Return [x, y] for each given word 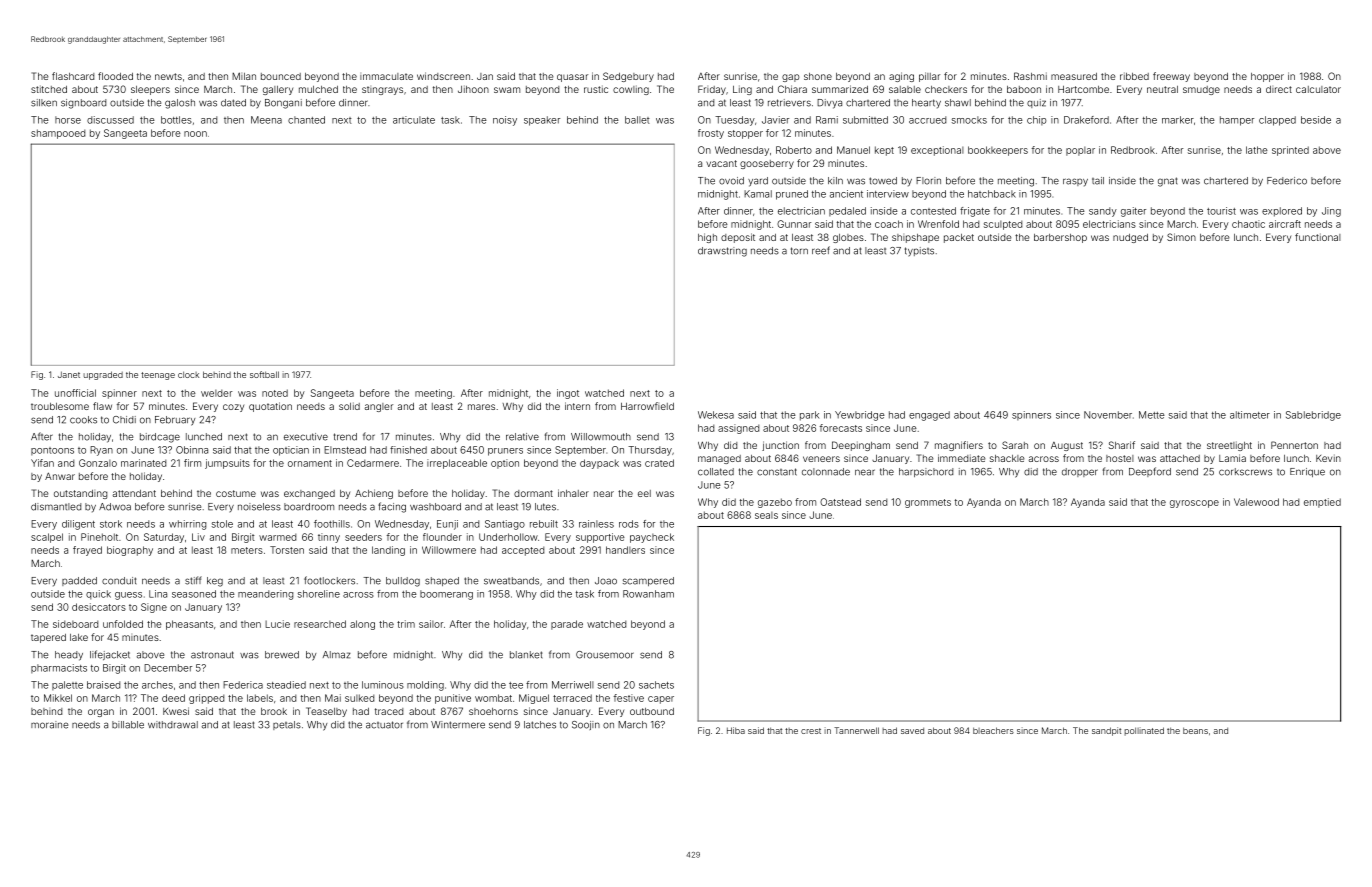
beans [1195, 730]
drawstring [722, 252]
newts [168, 76]
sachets [656, 685]
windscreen [443, 76]
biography [130, 551]
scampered [648, 581]
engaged [929, 416]
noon [195, 134]
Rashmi [1030, 76]
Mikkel [58, 698]
